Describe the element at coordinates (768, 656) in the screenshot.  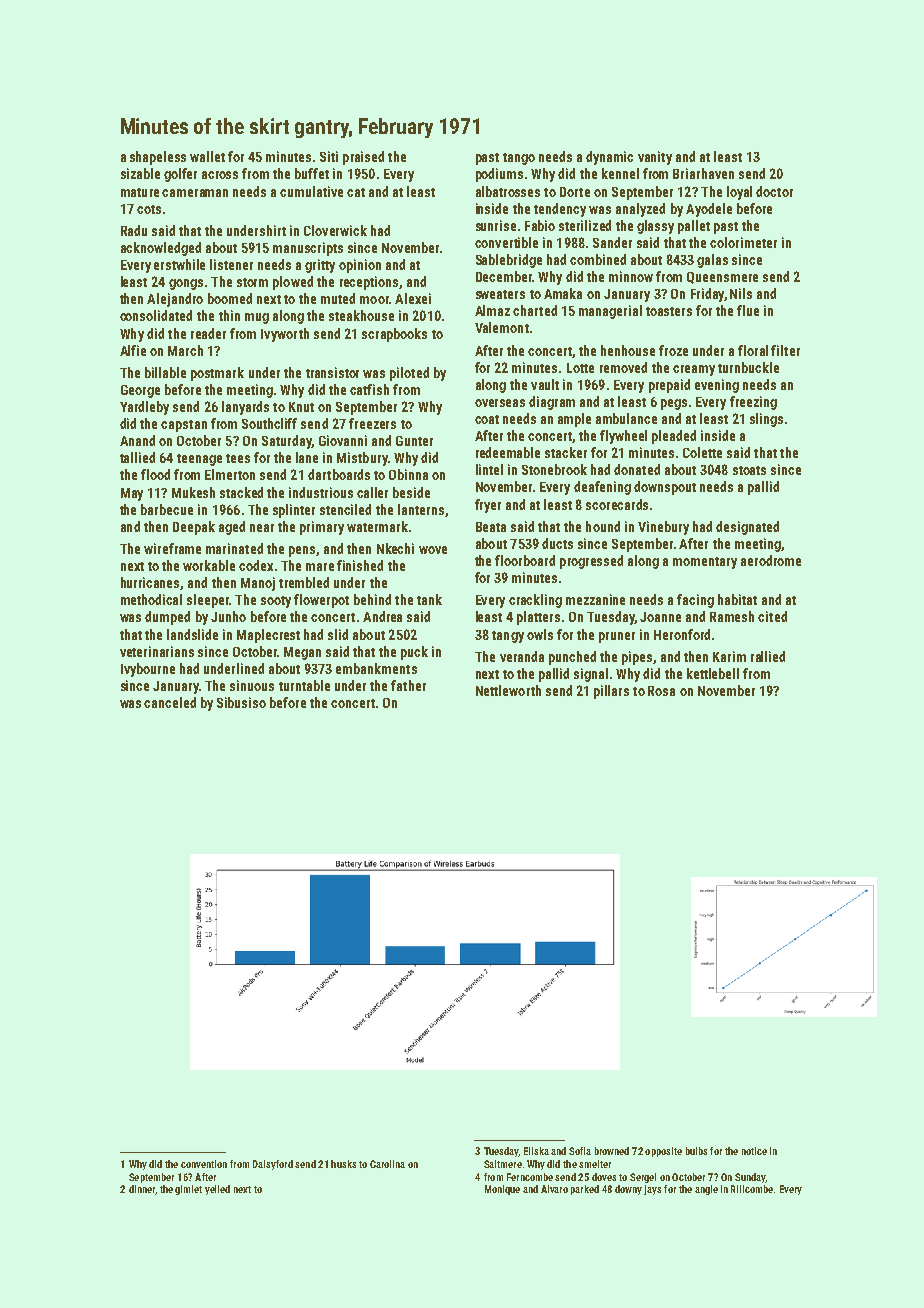
I see `rallied` at that location.
